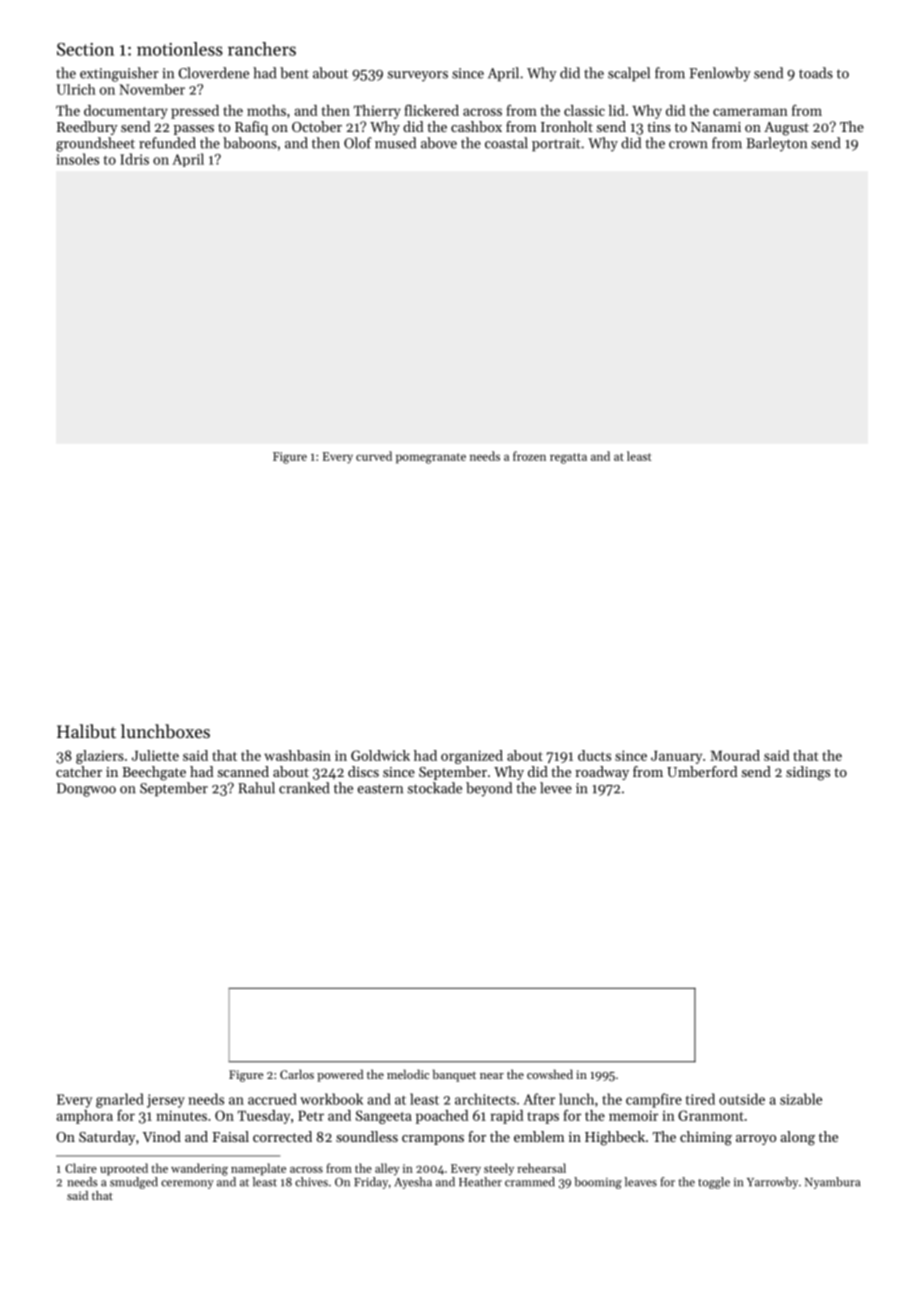 This document has width=924, height=1308. What do you see at coordinates (702, 771) in the document?
I see `Umberford` at bounding box center [702, 771].
